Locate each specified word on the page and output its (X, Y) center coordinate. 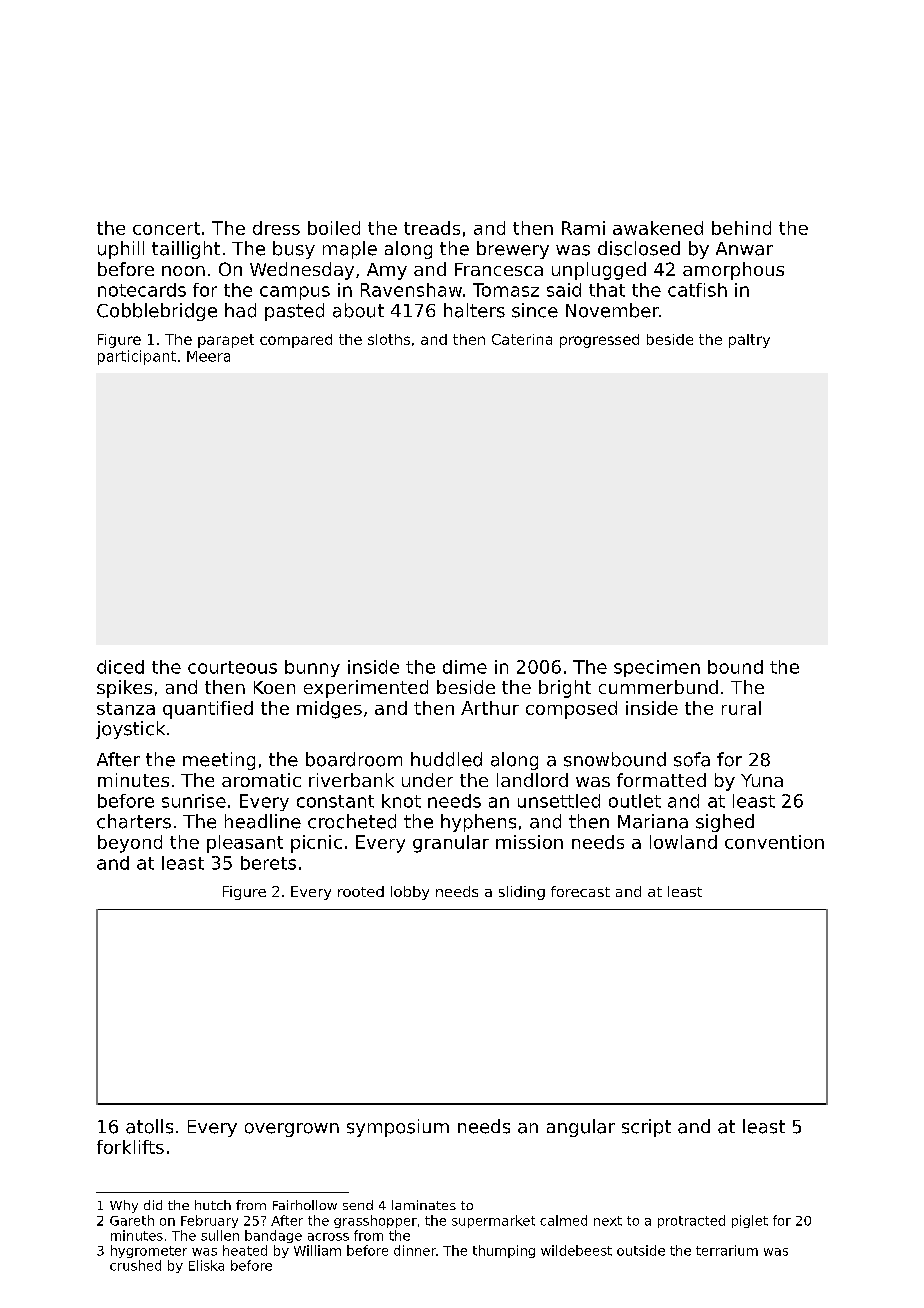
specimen (657, 668)
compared (296, 341)
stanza (126, 708)
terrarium (727, 1250)
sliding (522, 893)
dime (465, 667)
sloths (389, 339)
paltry (749, 341)
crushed (135, 1265)
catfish (697, 290)
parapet (226, 341)
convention (774, 842)
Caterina (522, 339)
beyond (130, 844)
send (358, 1205)
